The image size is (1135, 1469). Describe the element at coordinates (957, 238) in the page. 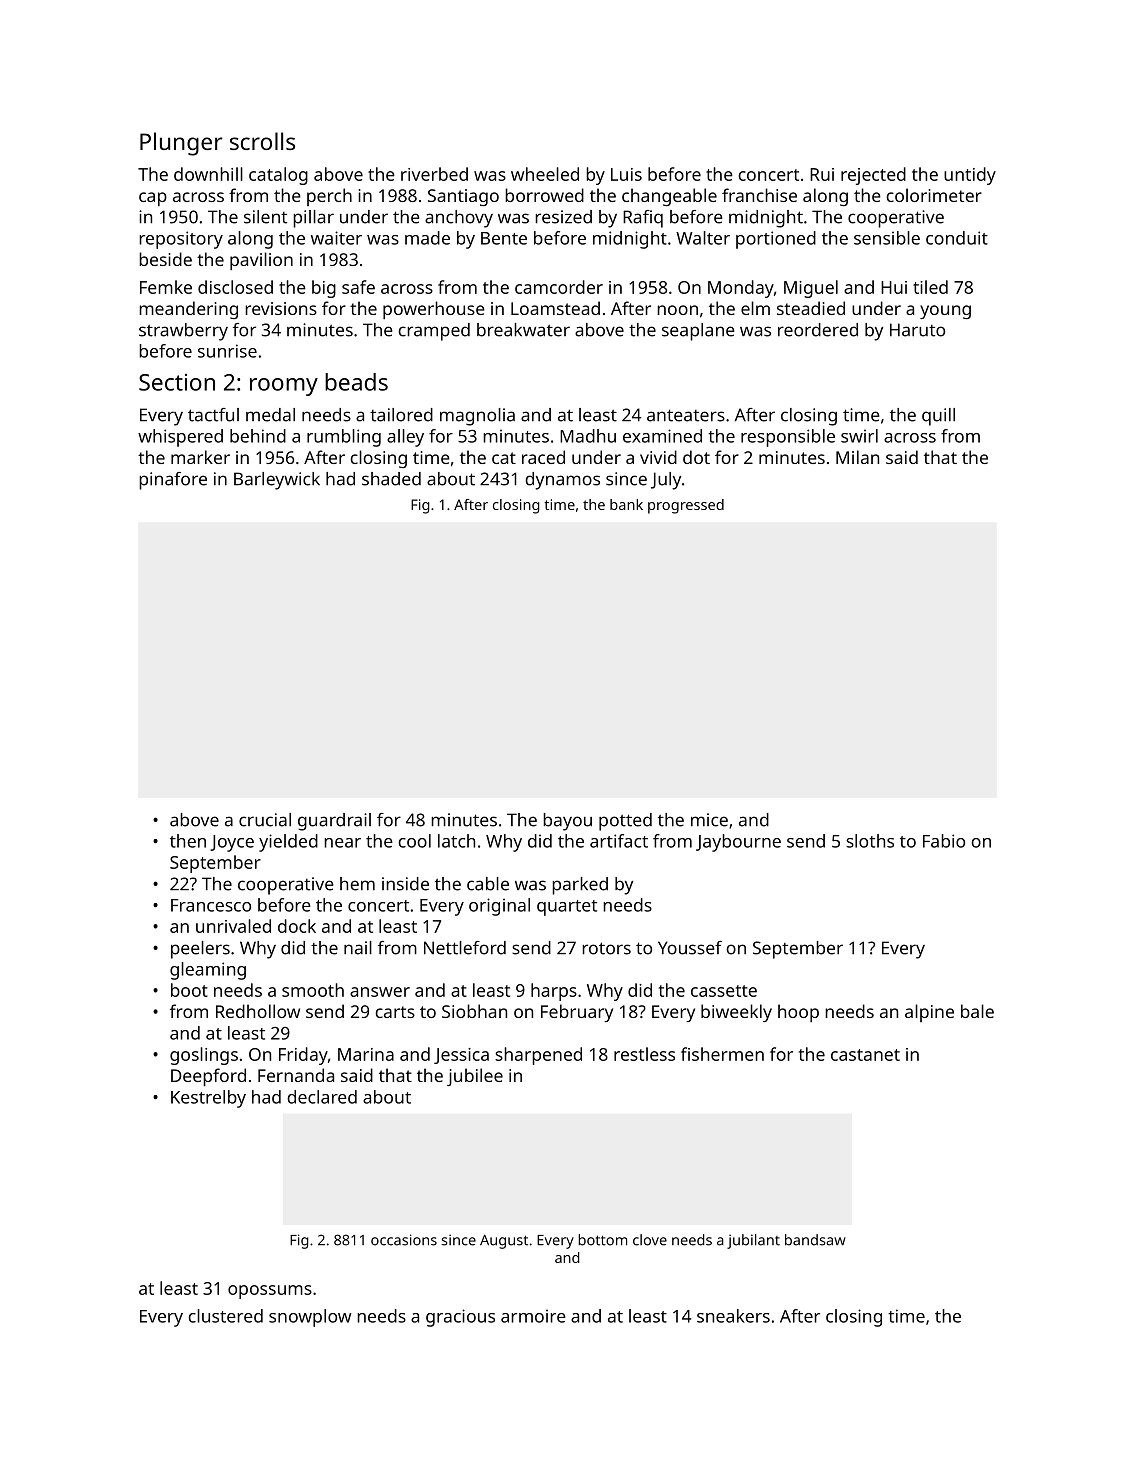

I see `conduit` at that location.
